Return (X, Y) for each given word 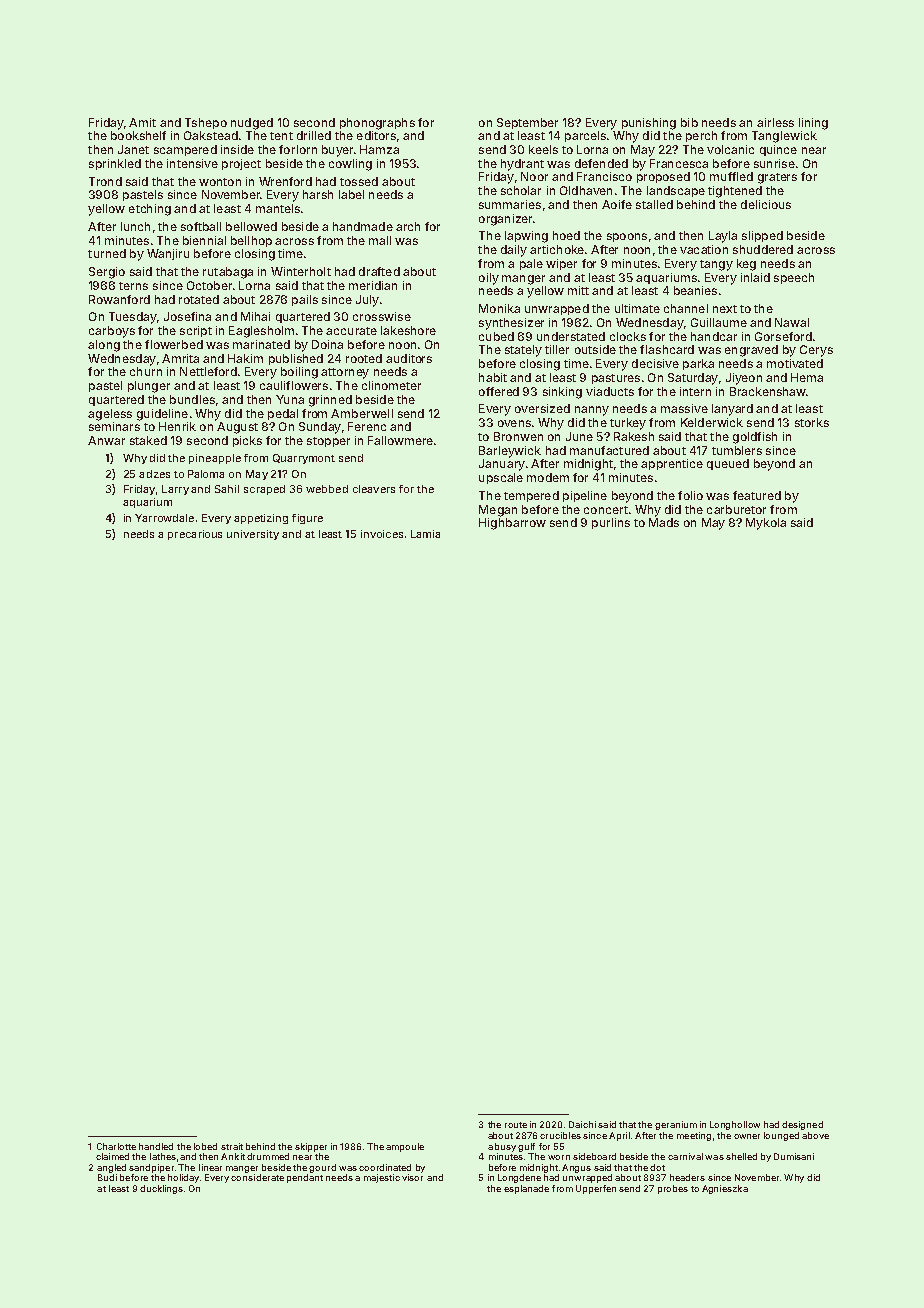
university (253, 535)
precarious (195, 535)
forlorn (298, 149)
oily (489, 279)
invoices (382, 534)
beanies (695, 290)
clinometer (391, 385)
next (725, 309)
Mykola (766, 524)
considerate (257, 1177)
